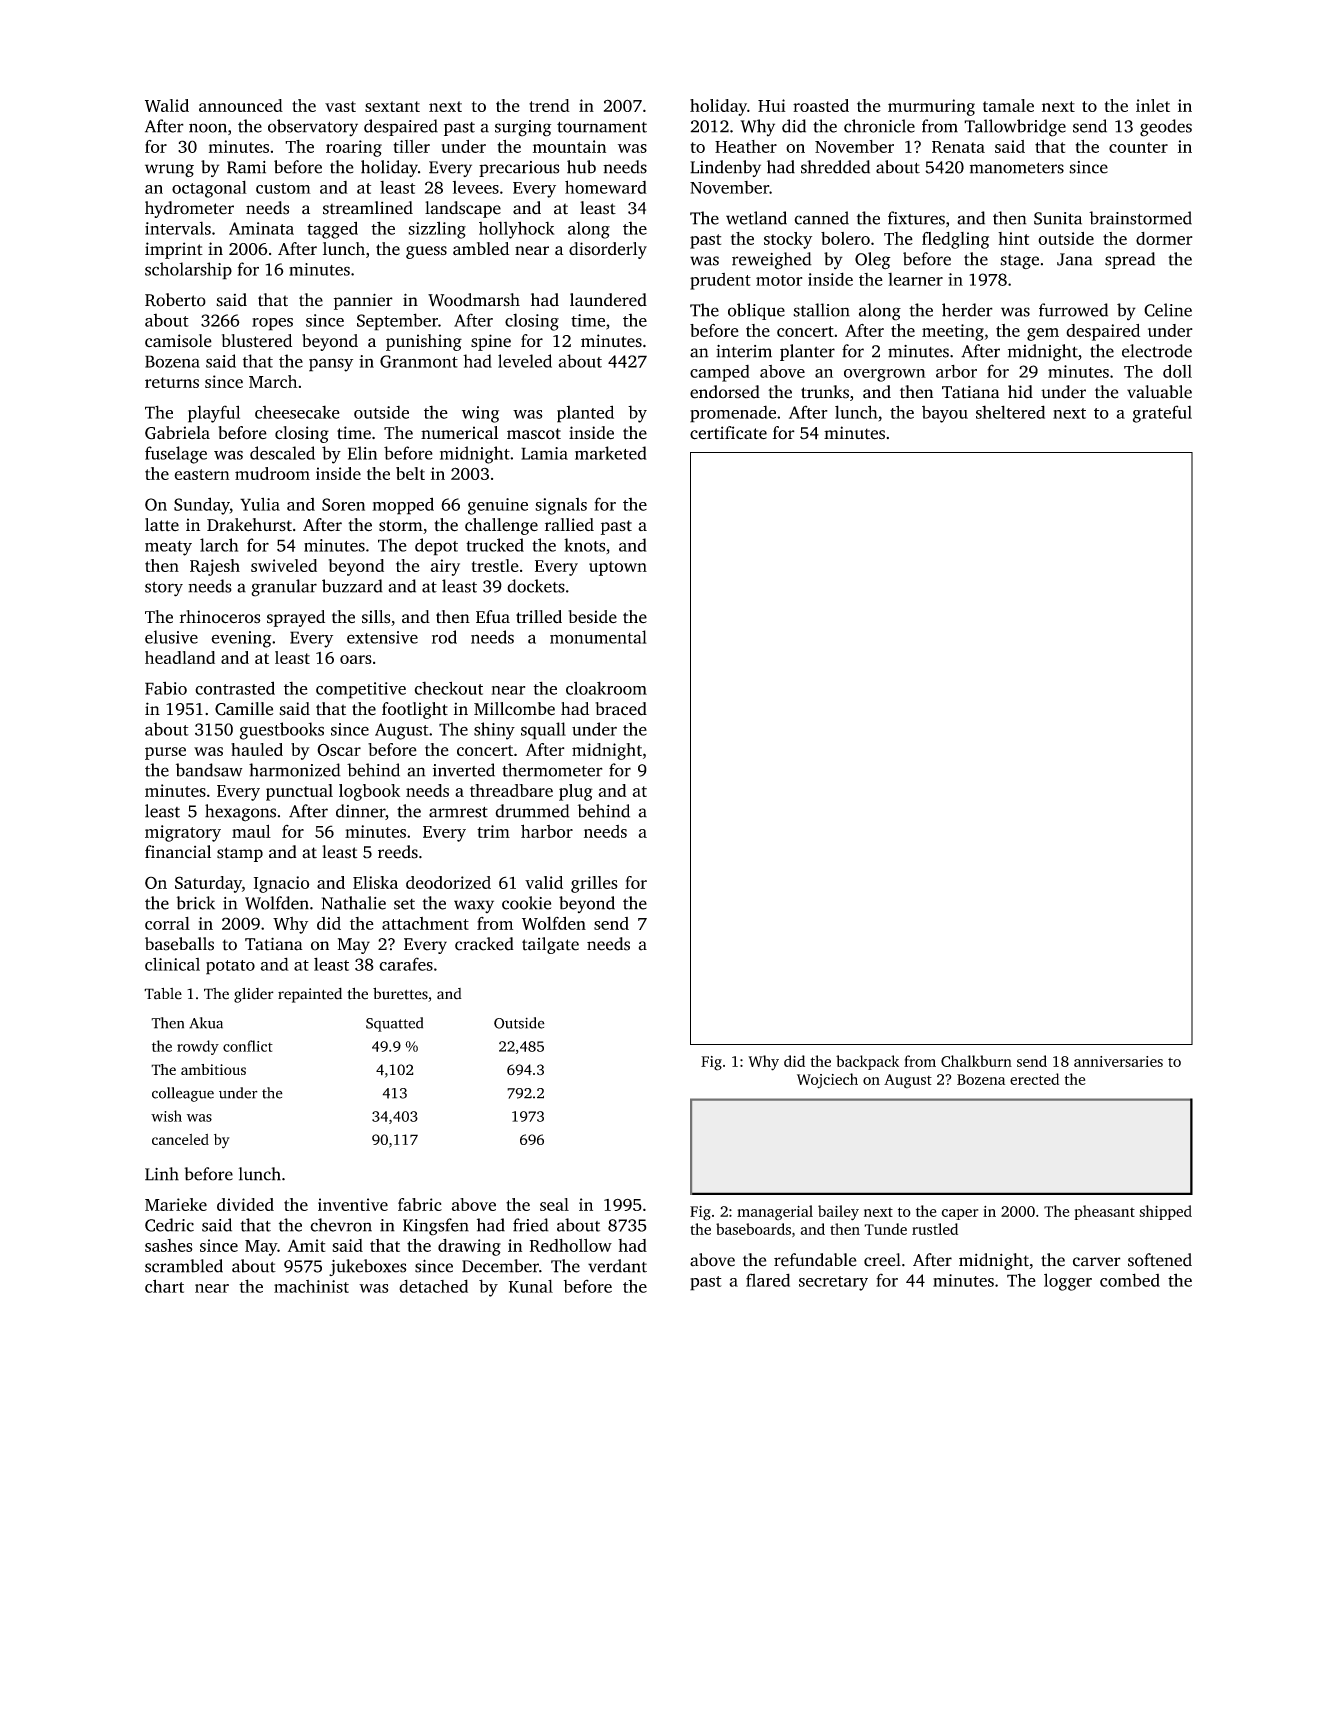 The height and width of the screenshot is (1730, 1337). What do you see at coordinates (879, 126) in the screenshot?
I see `chronicle` at bounding box center [879, 126].
